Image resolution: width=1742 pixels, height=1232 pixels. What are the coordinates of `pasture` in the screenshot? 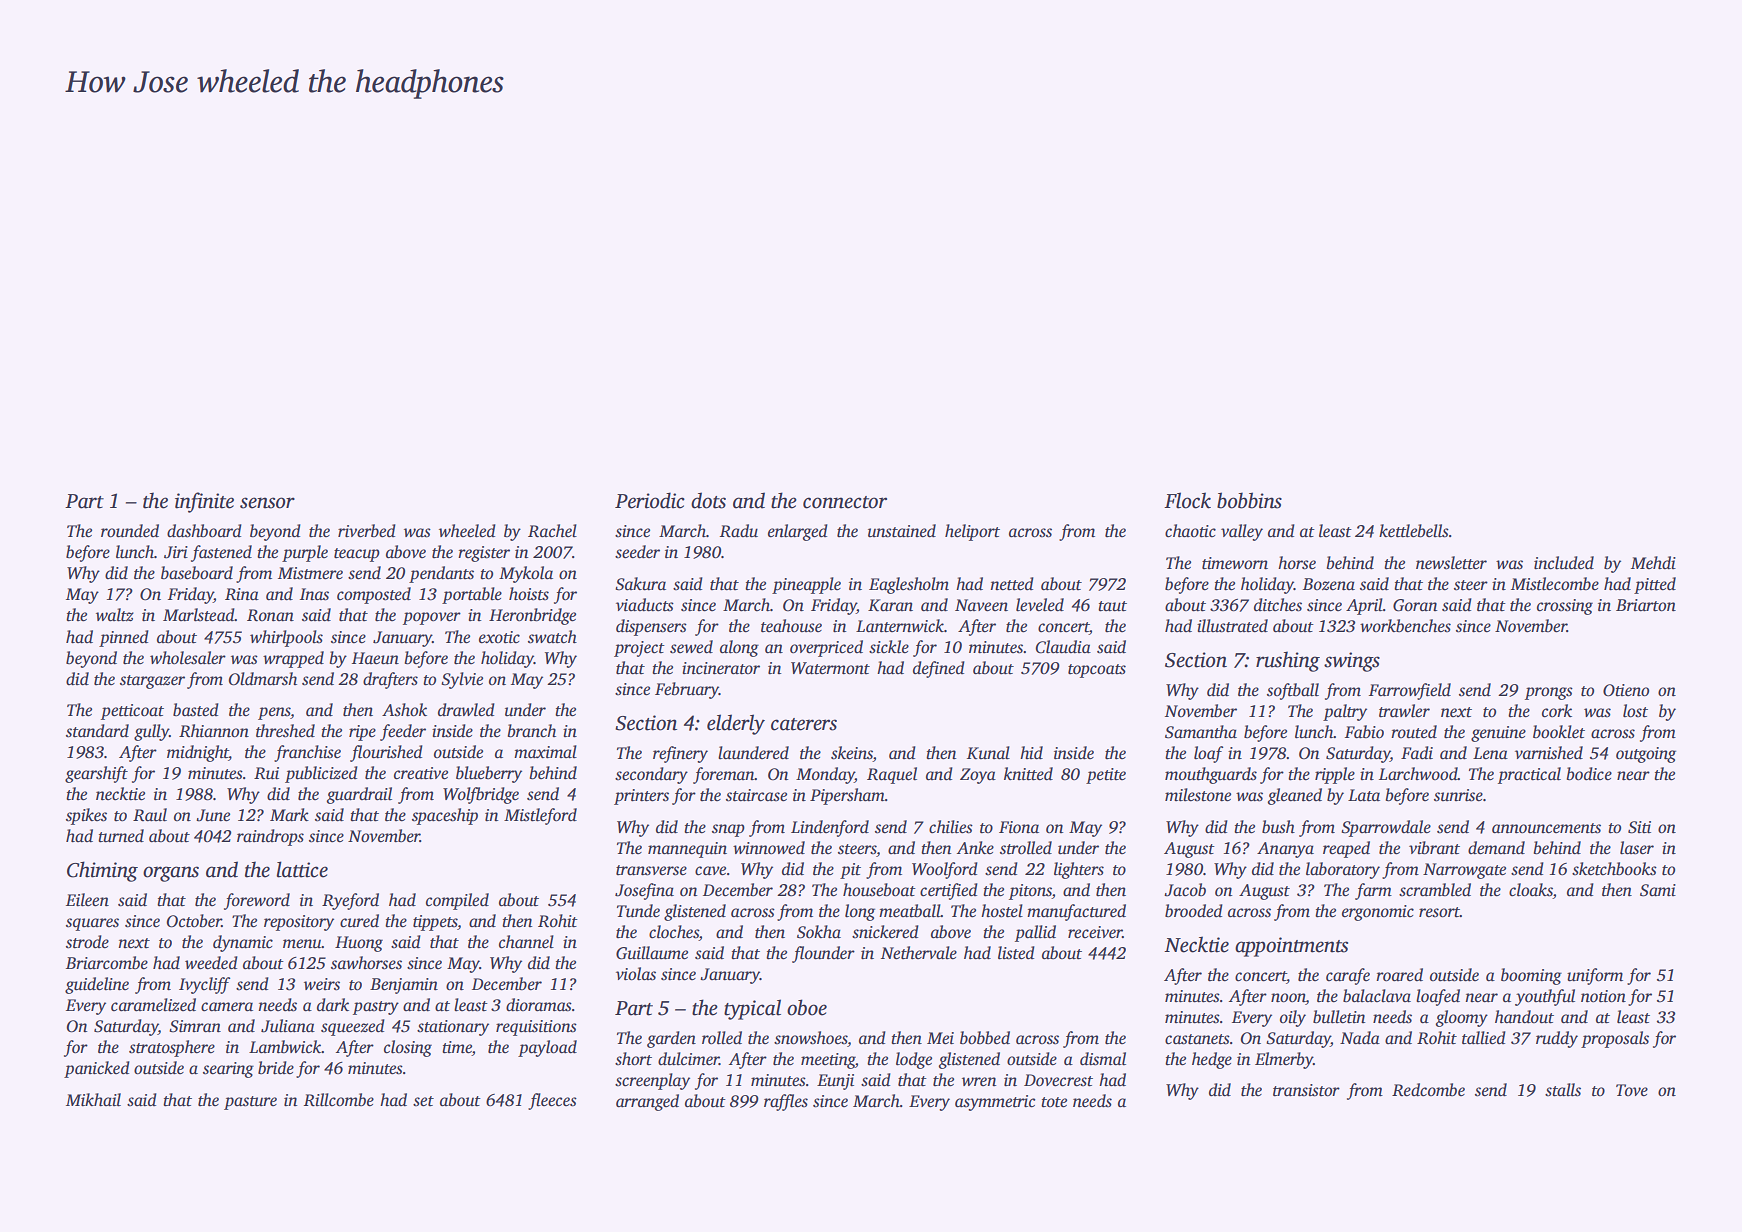 It's located at (250, 1103).
